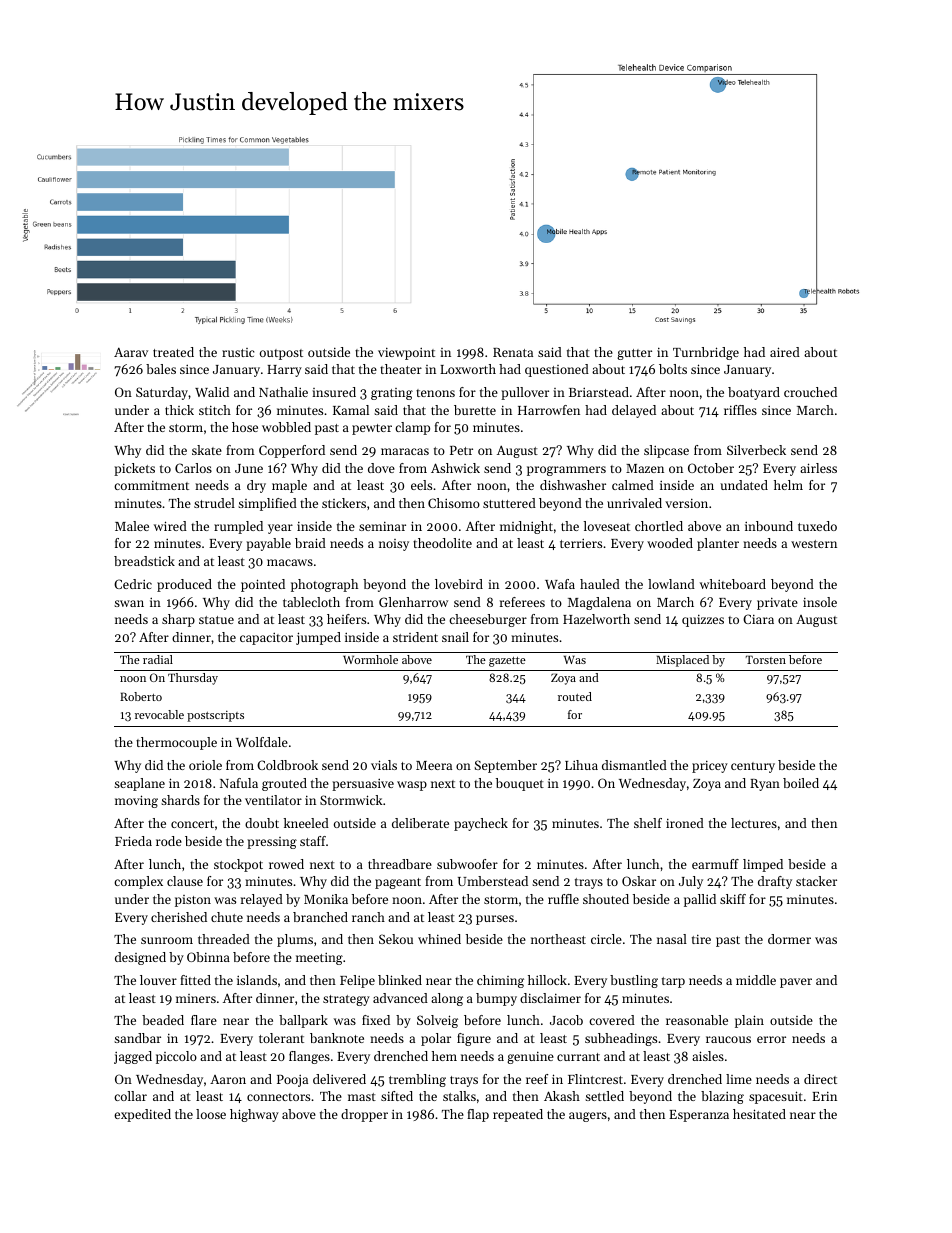 This screenshot has width=952, height=1233. What do you see at coordinates (785, 352) in the screenshot?
I see `aired` at bounding box center [785, 352].
